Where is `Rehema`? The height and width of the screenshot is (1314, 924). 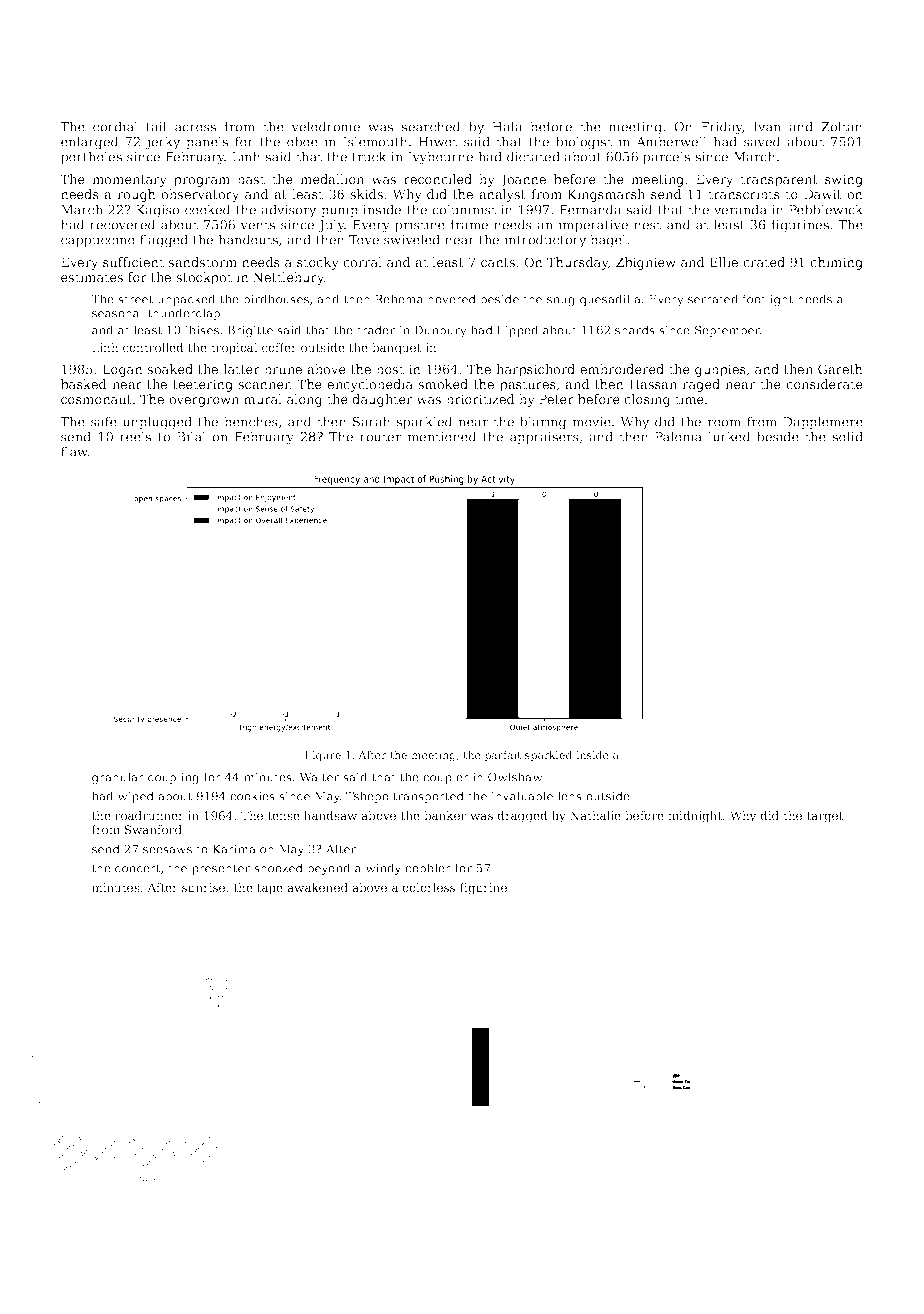 Rehema is located at coordinates (399, 299).
